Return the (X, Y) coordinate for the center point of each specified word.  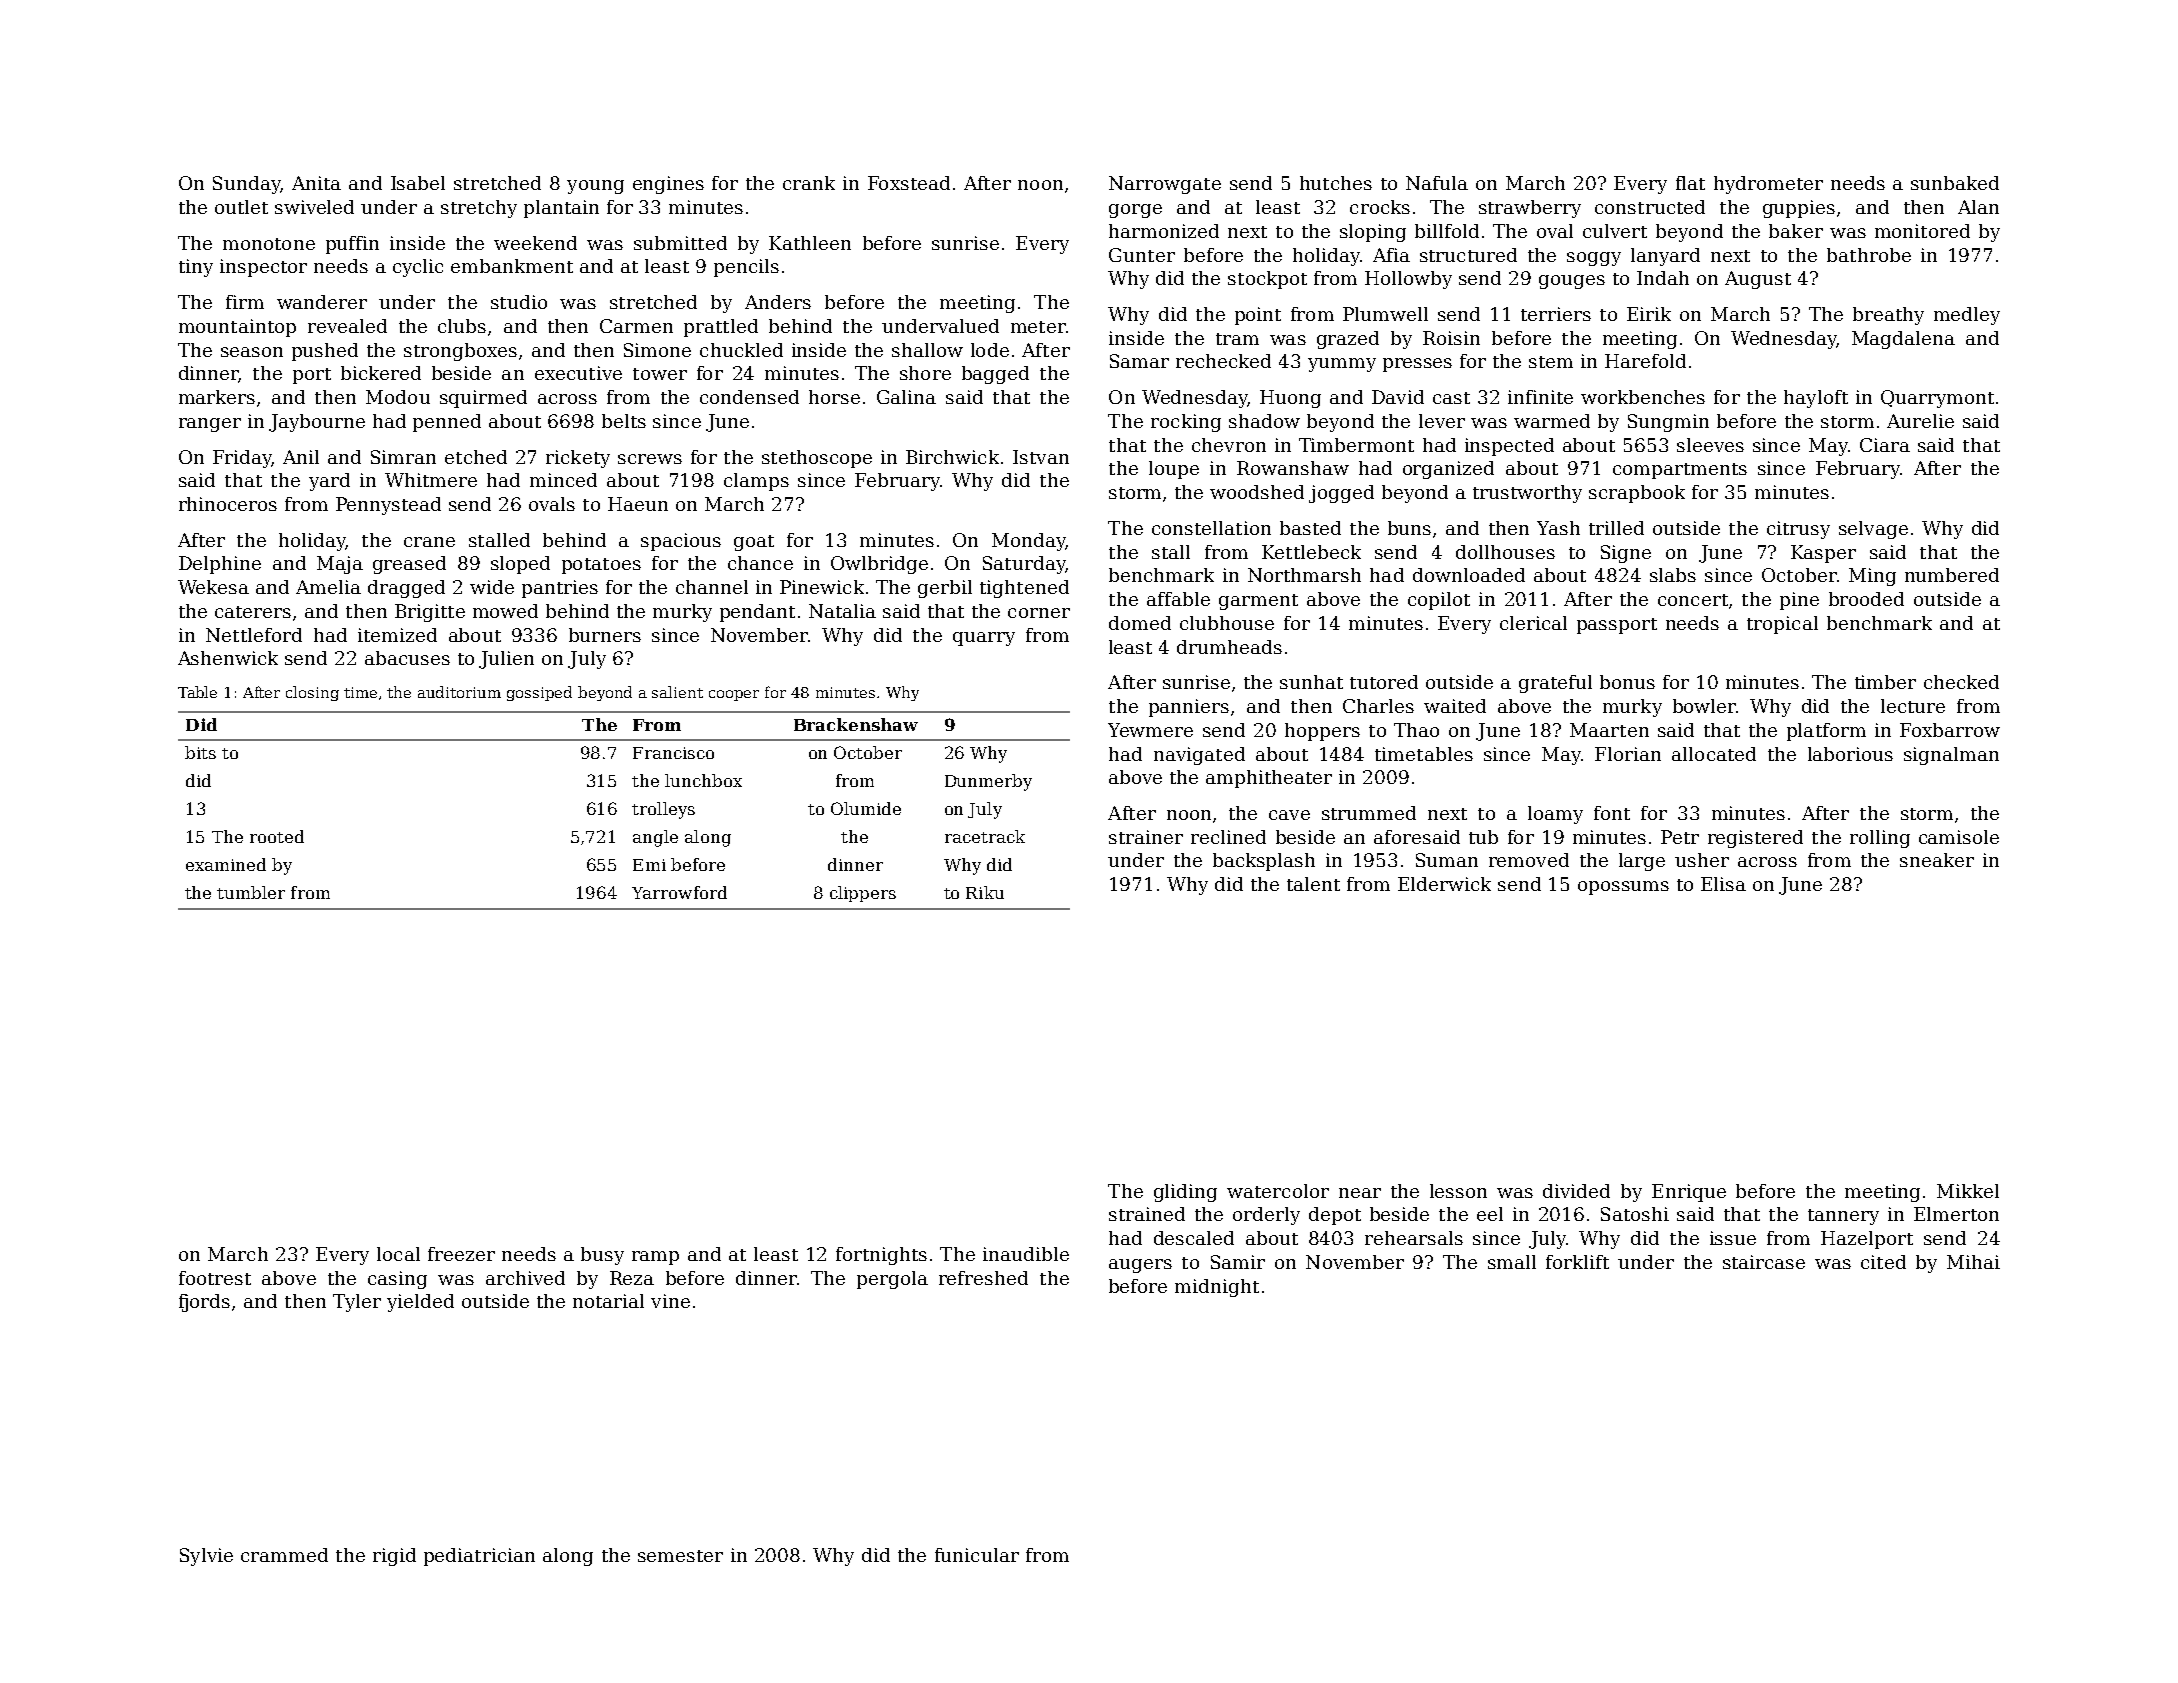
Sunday (247, 185)
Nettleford (254, 635)
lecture (1913, 706)
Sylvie (206, 1557)
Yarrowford (679, 892)
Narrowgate (1165, 185)
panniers (1189, 708)
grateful (1555, 684)
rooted (277, 836)
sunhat (1311, 682)
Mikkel (1968, 1191)
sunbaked (1955, 183)
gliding (1185, 1193)
